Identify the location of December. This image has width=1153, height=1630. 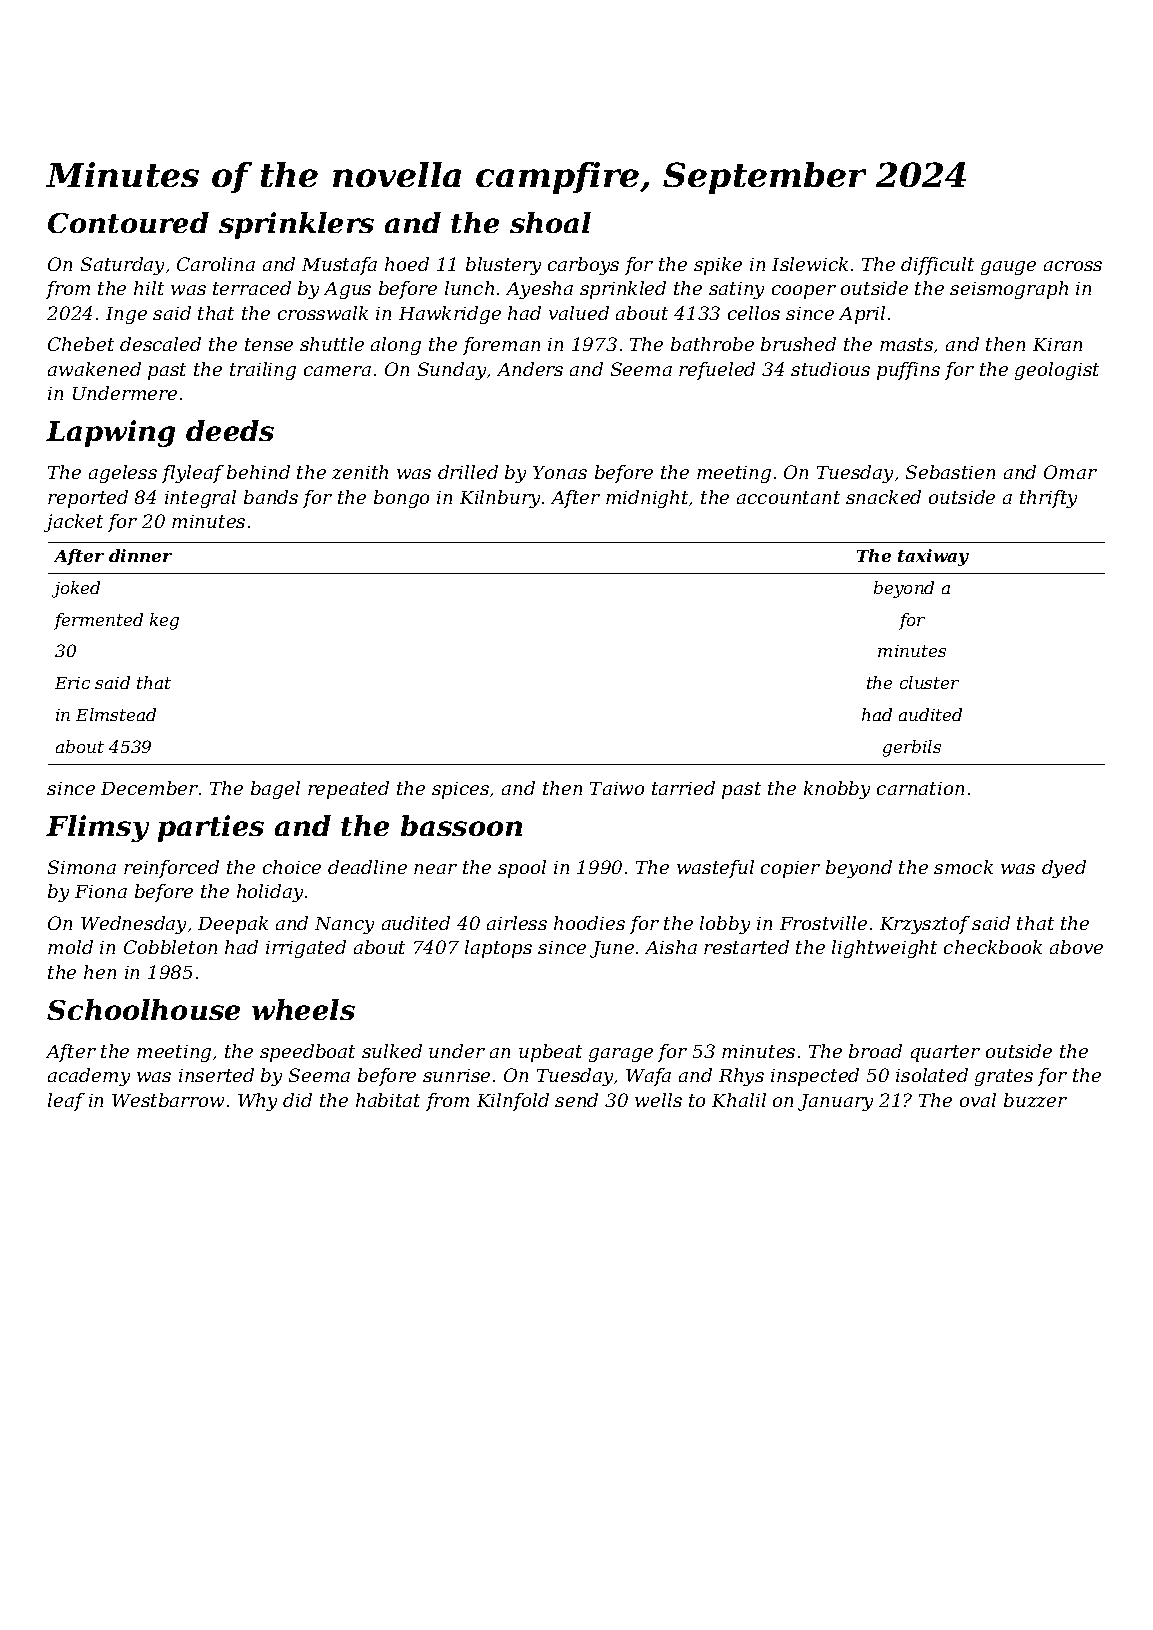
(149, 788).
